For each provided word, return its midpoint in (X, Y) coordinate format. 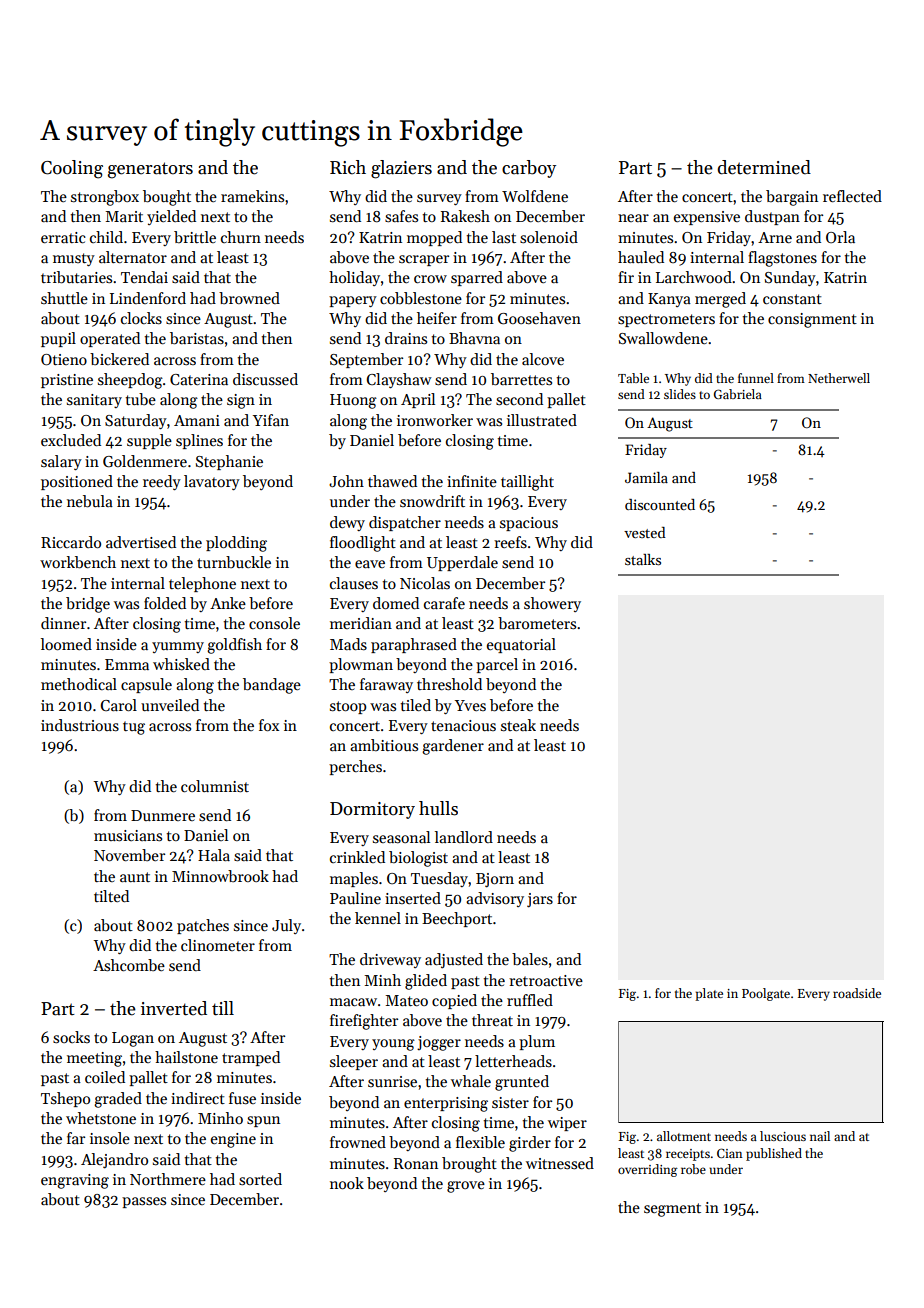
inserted (413, 898)
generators (150, 170)
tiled (416, 705)
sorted (260, 1179)
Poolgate (766, 994)
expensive (707, 218)
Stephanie (229, 462)
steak (518, 725)
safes (401, 216)
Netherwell (839, 378)
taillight (527, 483)
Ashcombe (129, 965)
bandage (272, 686)
